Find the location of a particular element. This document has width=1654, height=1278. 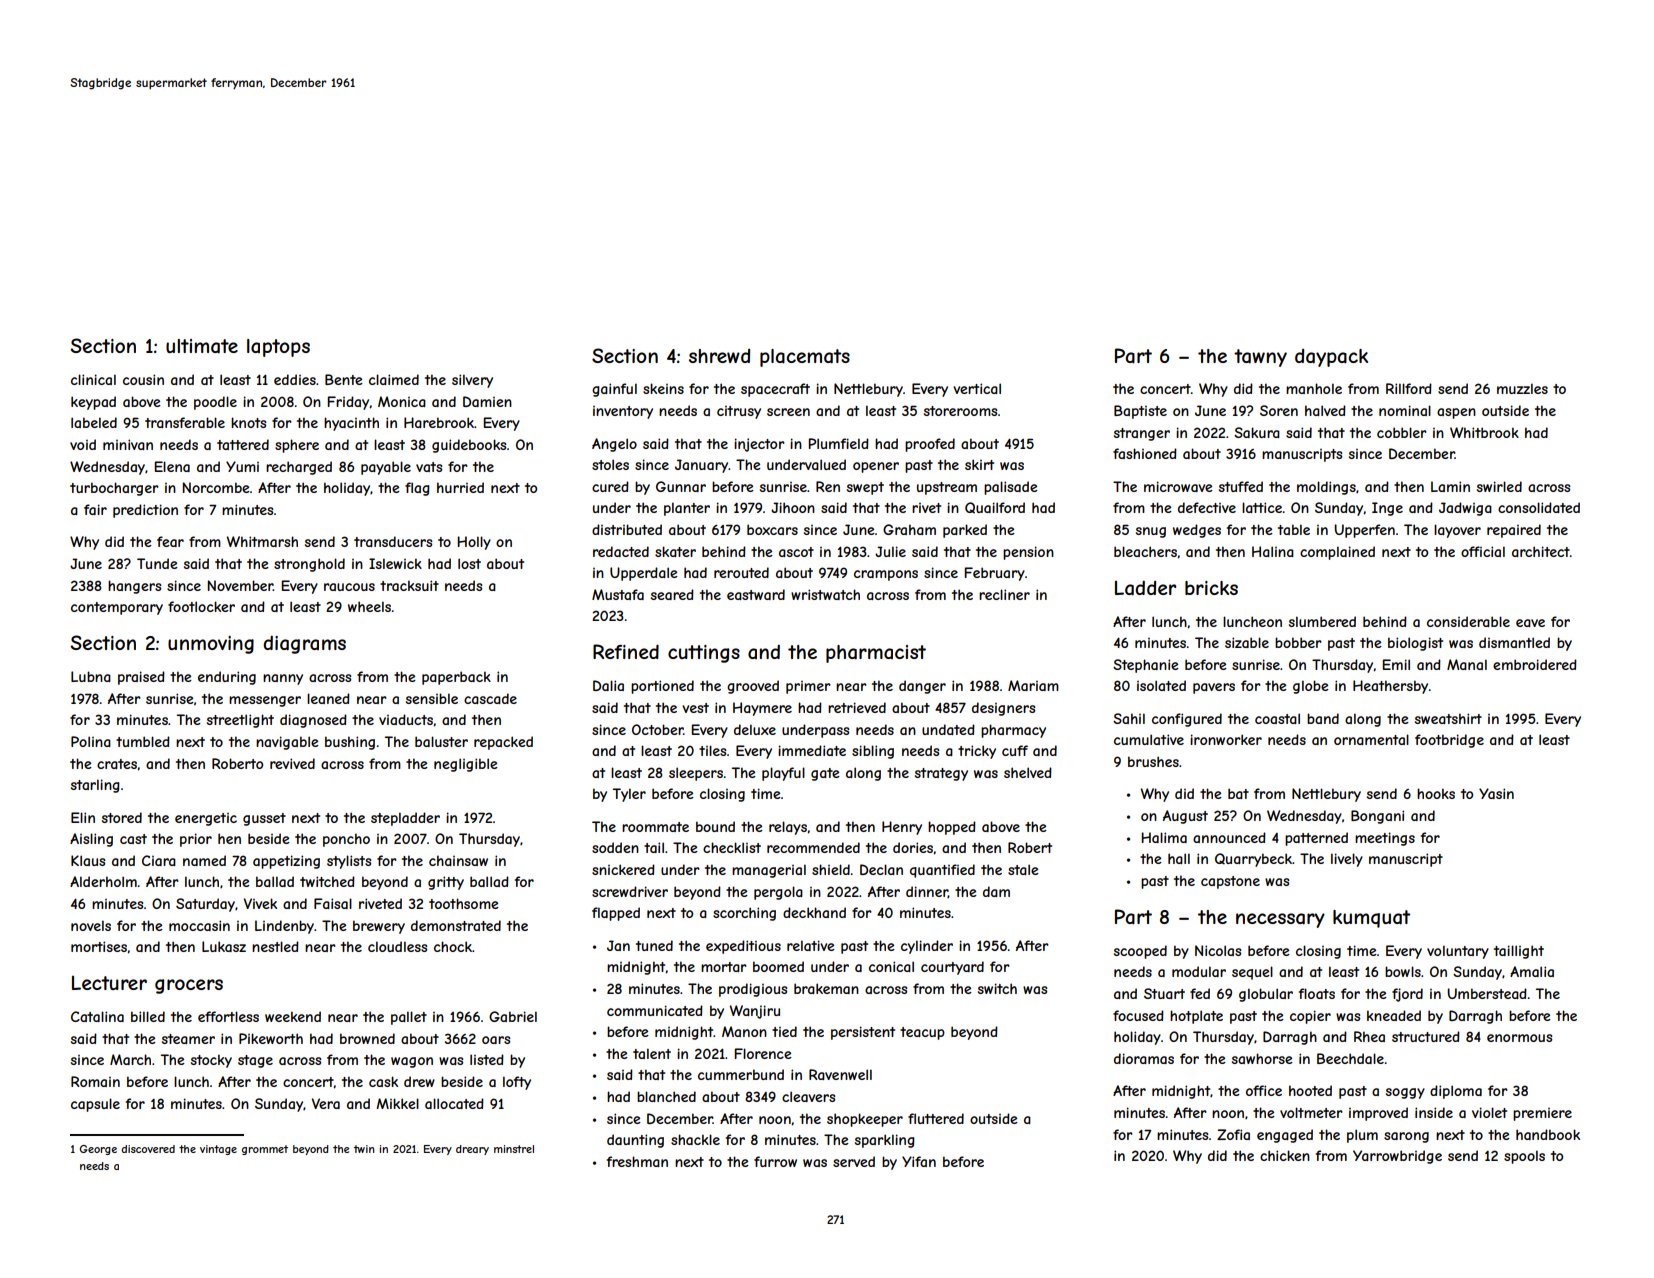

Lubna is located at coordinates (91, 676).
